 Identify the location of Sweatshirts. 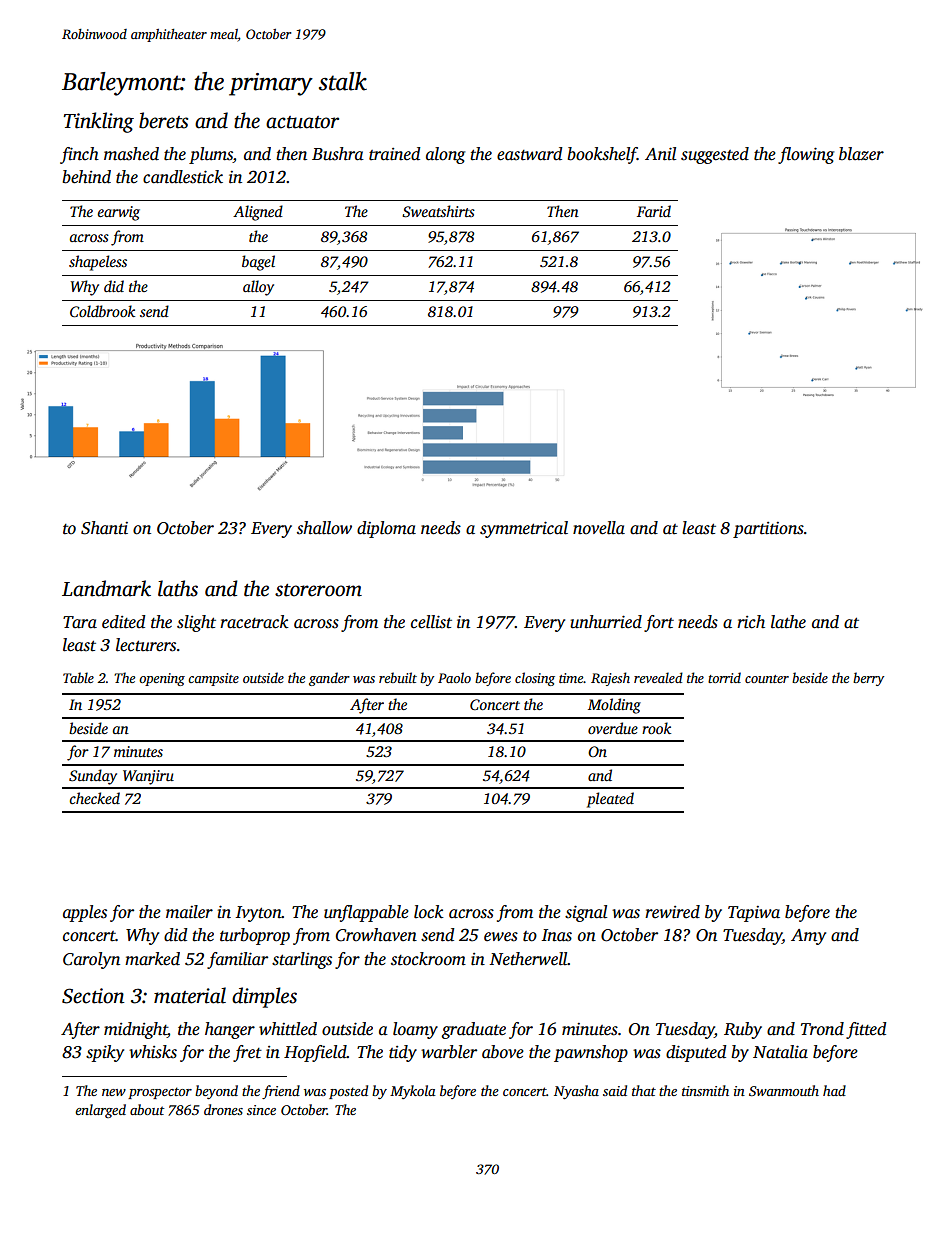
(438, 211).
